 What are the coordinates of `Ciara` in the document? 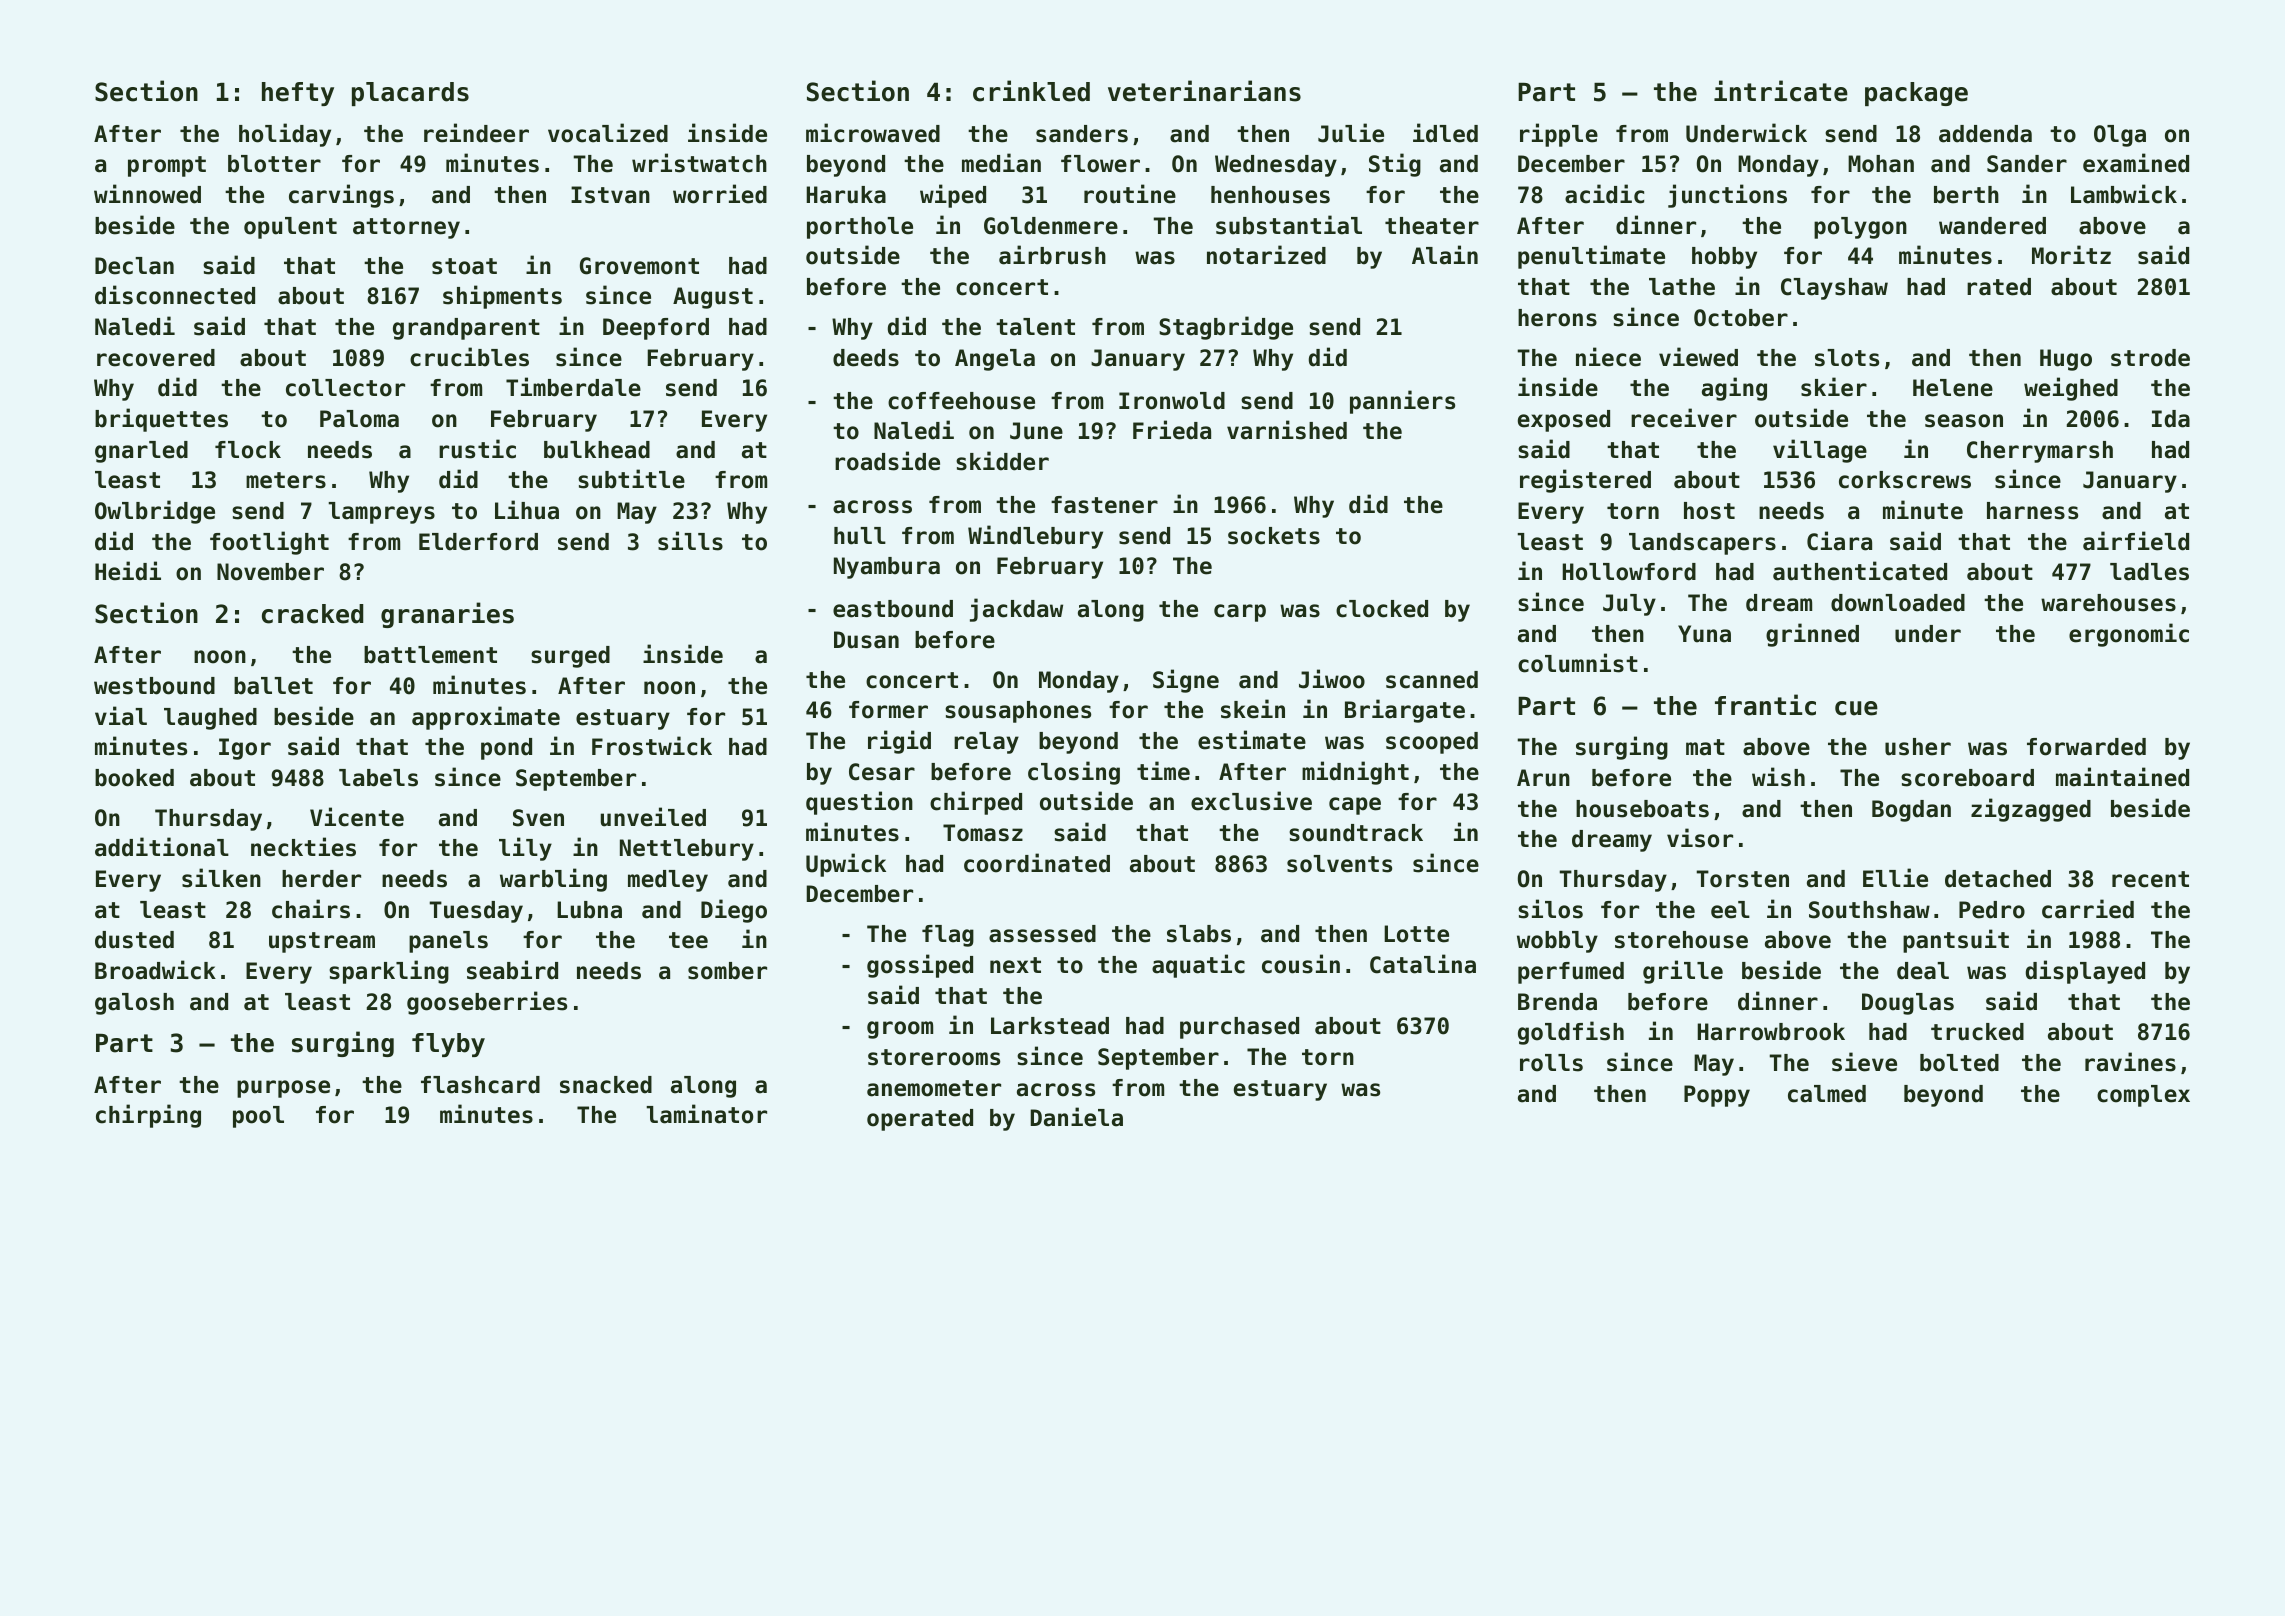 It's located at (1839, 541).
